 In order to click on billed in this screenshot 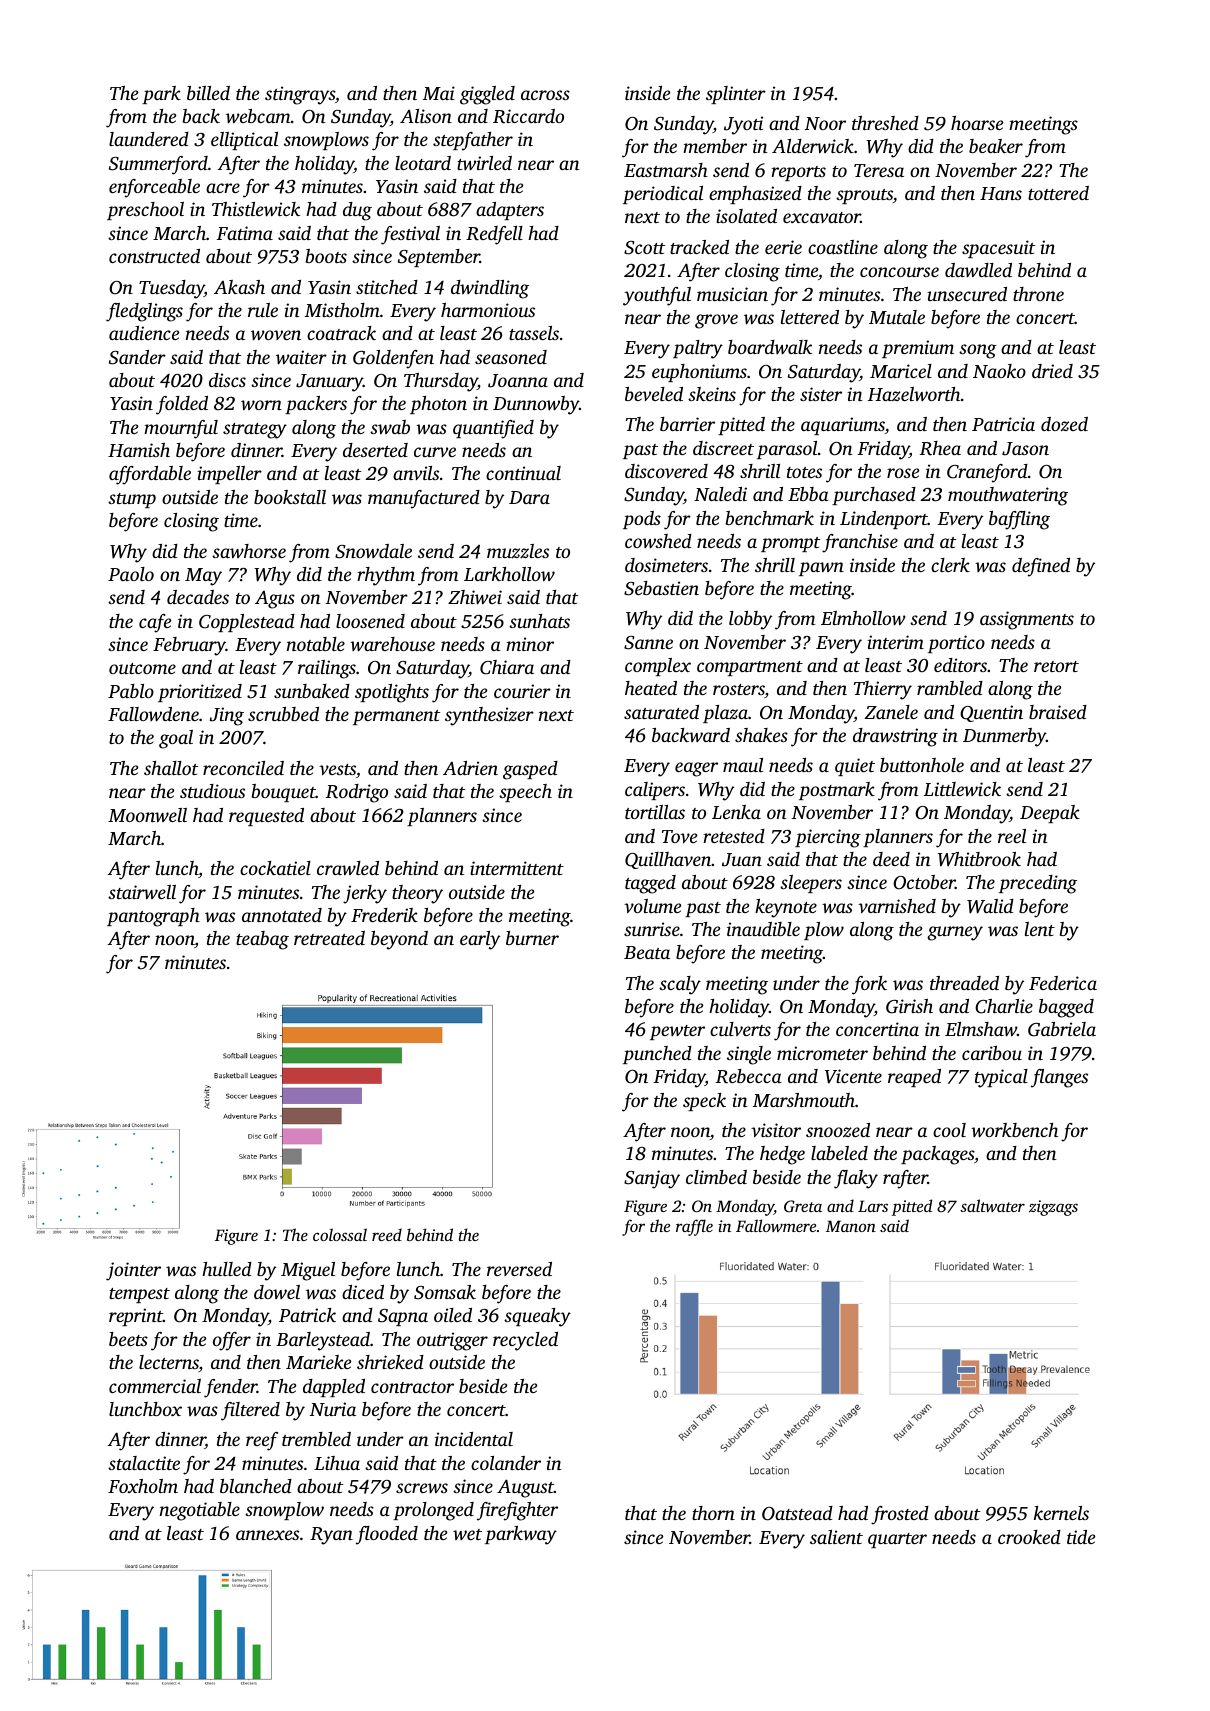, I will do `click(208, 93)`.
